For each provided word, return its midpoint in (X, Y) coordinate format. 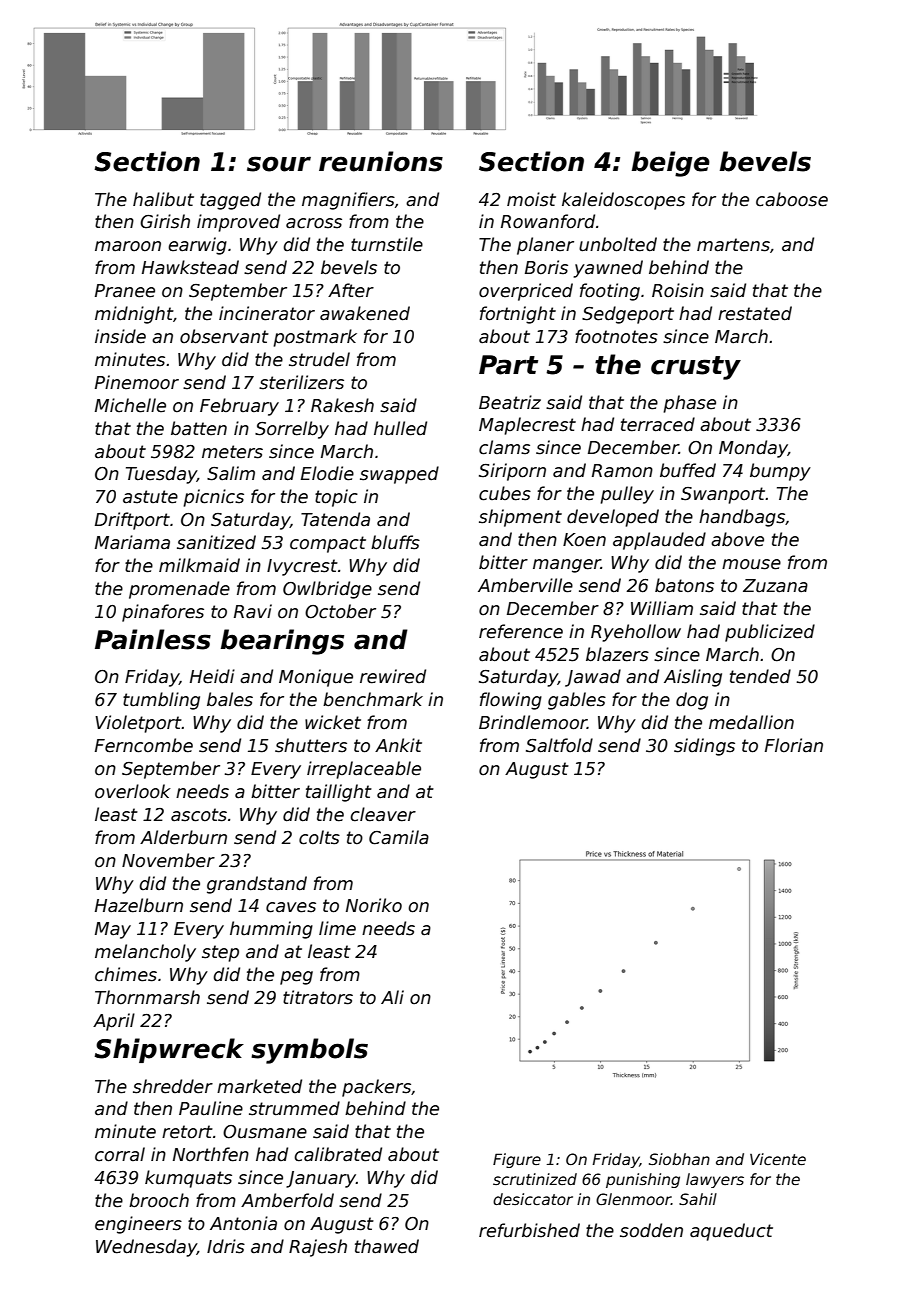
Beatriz (510, 402)
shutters (311, 745)
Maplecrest (527, 426)
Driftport (132, 521)
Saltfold (559, 745)
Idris (226, 1246)
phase (689, 404)
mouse (751, 564)
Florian (794, 745)
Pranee (125, 291)
